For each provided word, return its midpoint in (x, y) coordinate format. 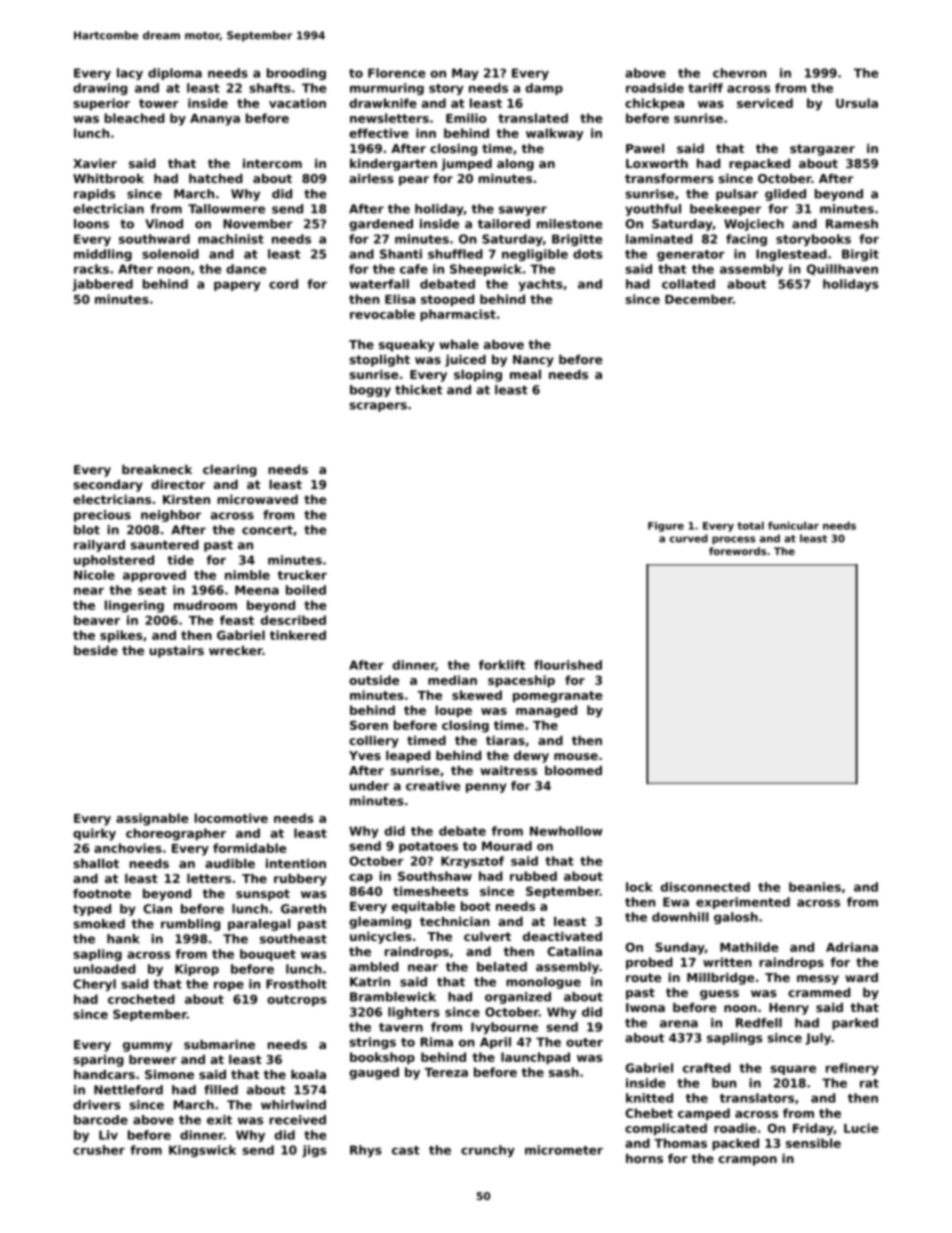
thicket (418, 390)
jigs (314, 1151)
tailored (504, 224)
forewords (737, 551)
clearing (230, 471)
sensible (813, 1143)
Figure (666, 527)
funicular (793, 525)
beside (96, 650)
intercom (272, 163)
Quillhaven (842, 269)
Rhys (366, 1151)
